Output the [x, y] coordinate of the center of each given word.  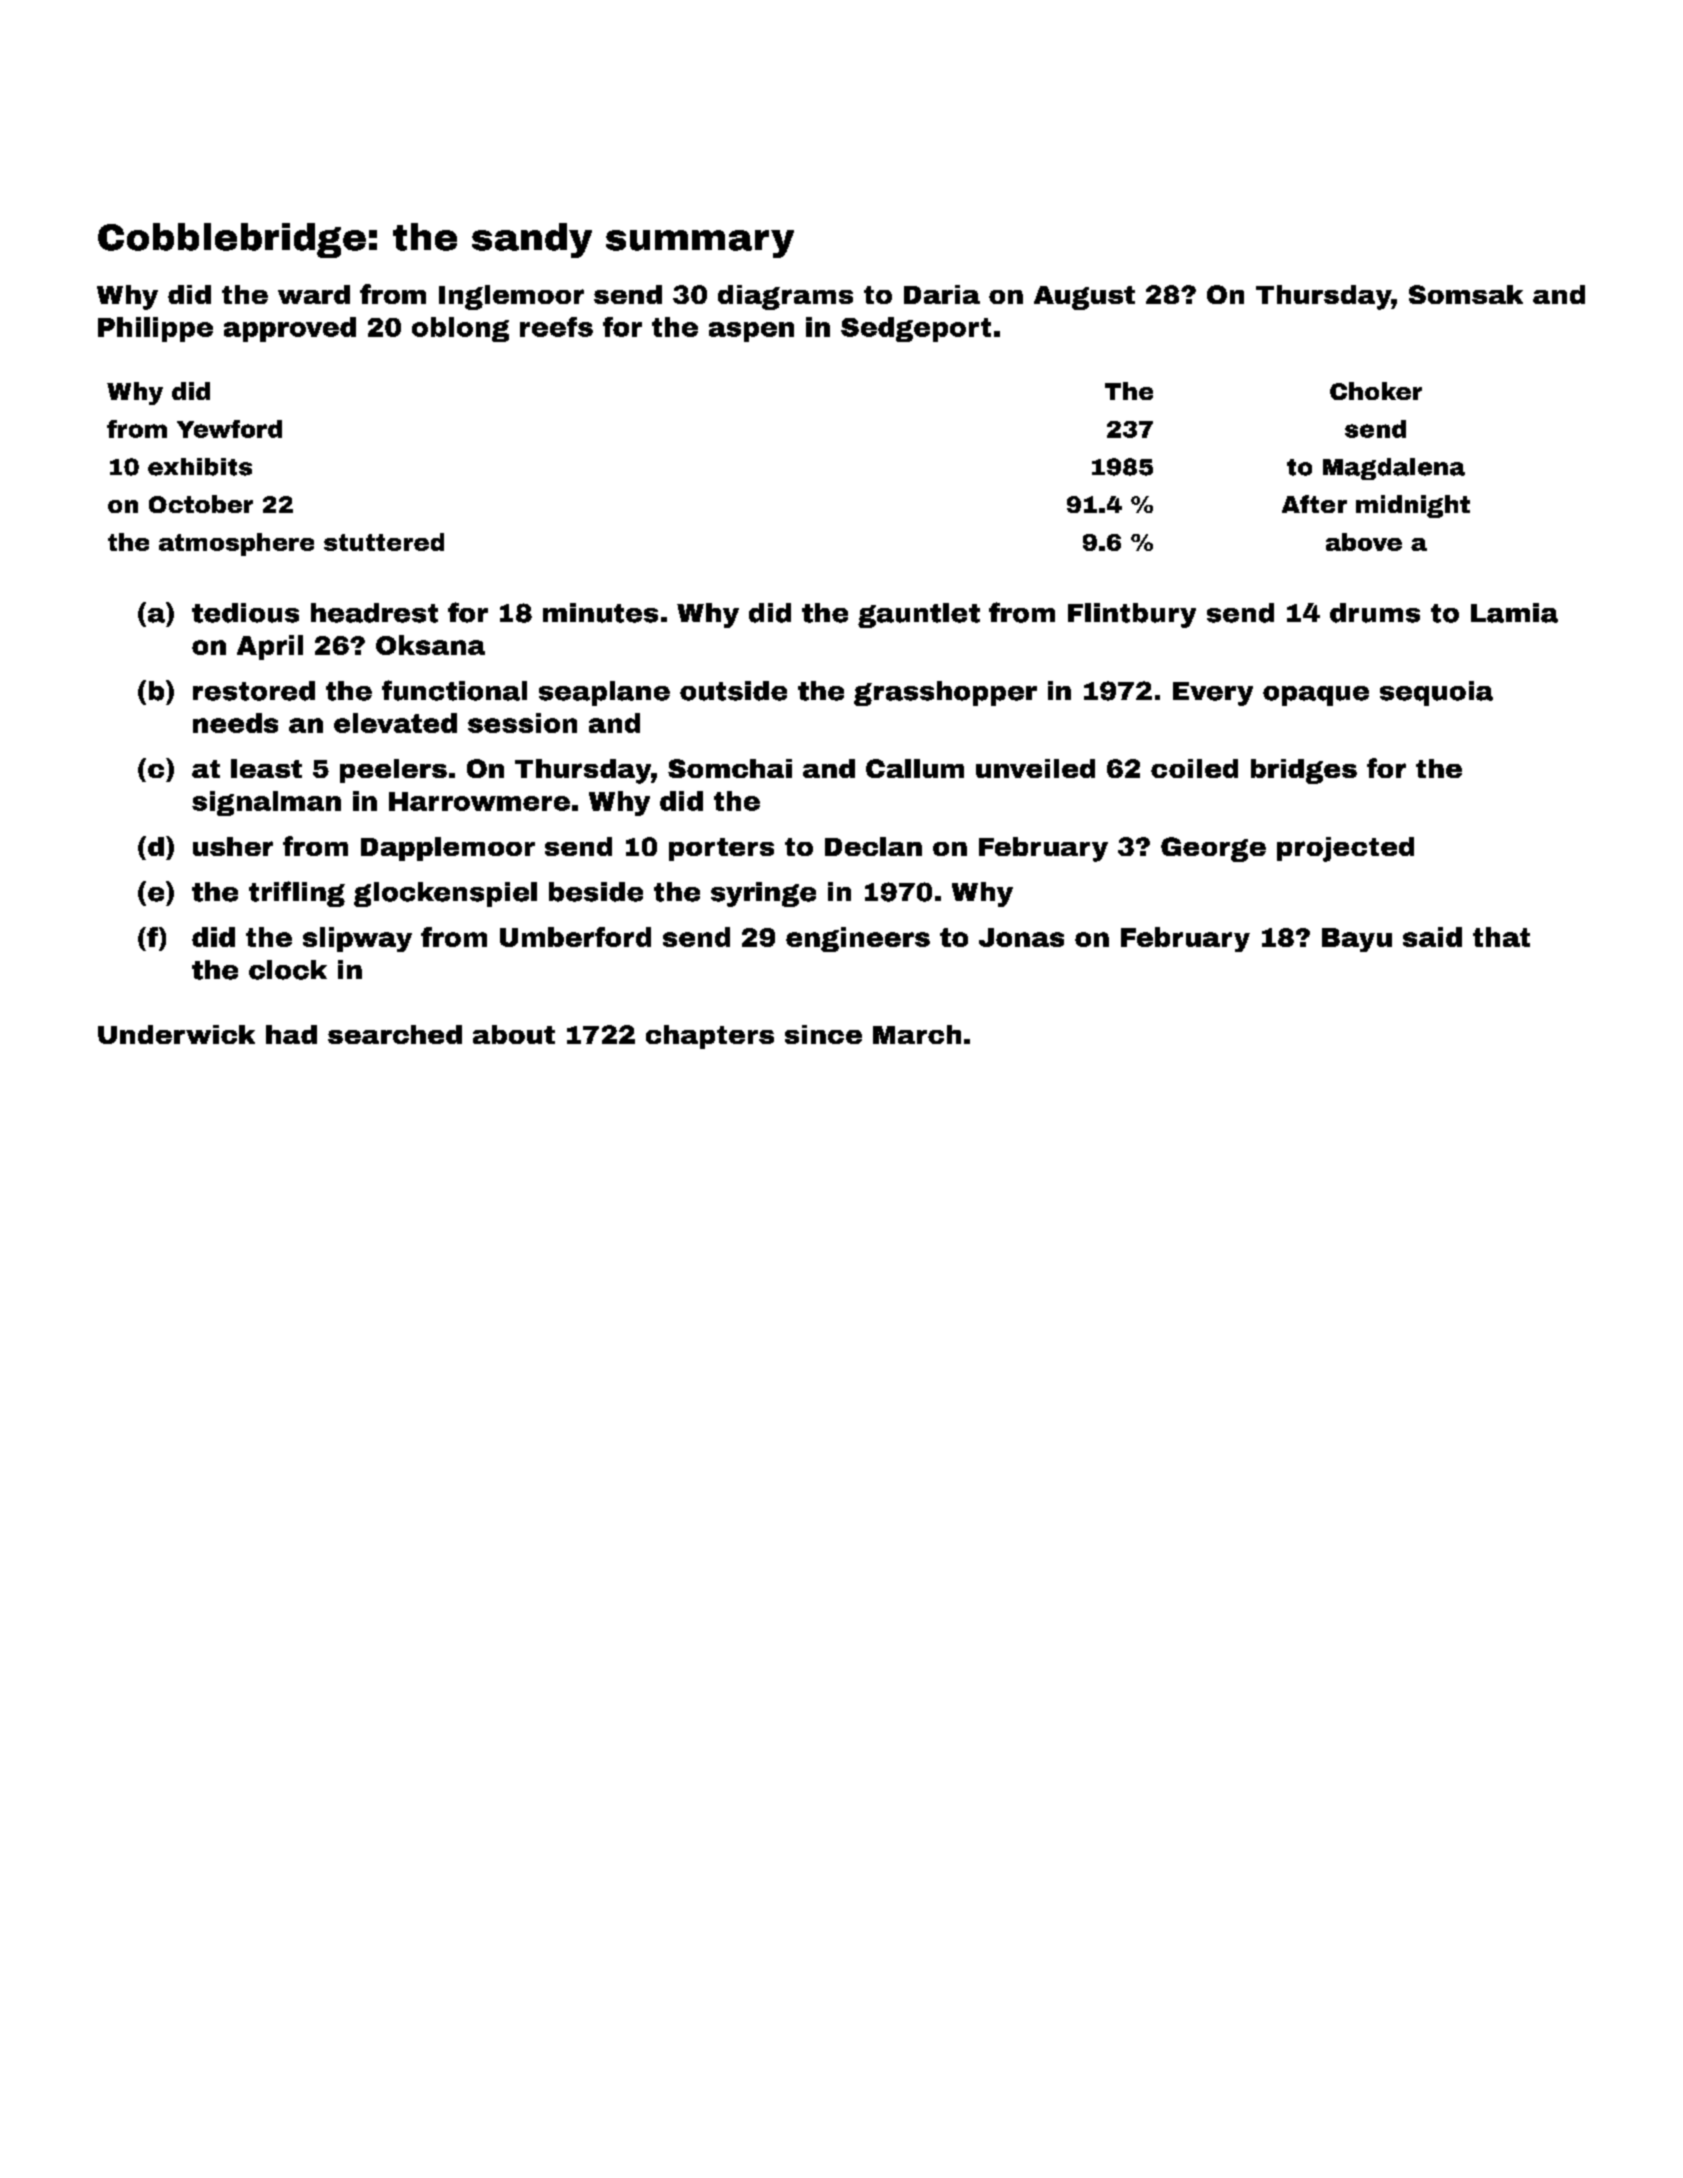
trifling [297, 894]
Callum [915, 768]
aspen [751, 332]
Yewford [229, 429]
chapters [710, 1037]
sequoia [1436, 693]
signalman [266, 803]
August [1084, 298]
